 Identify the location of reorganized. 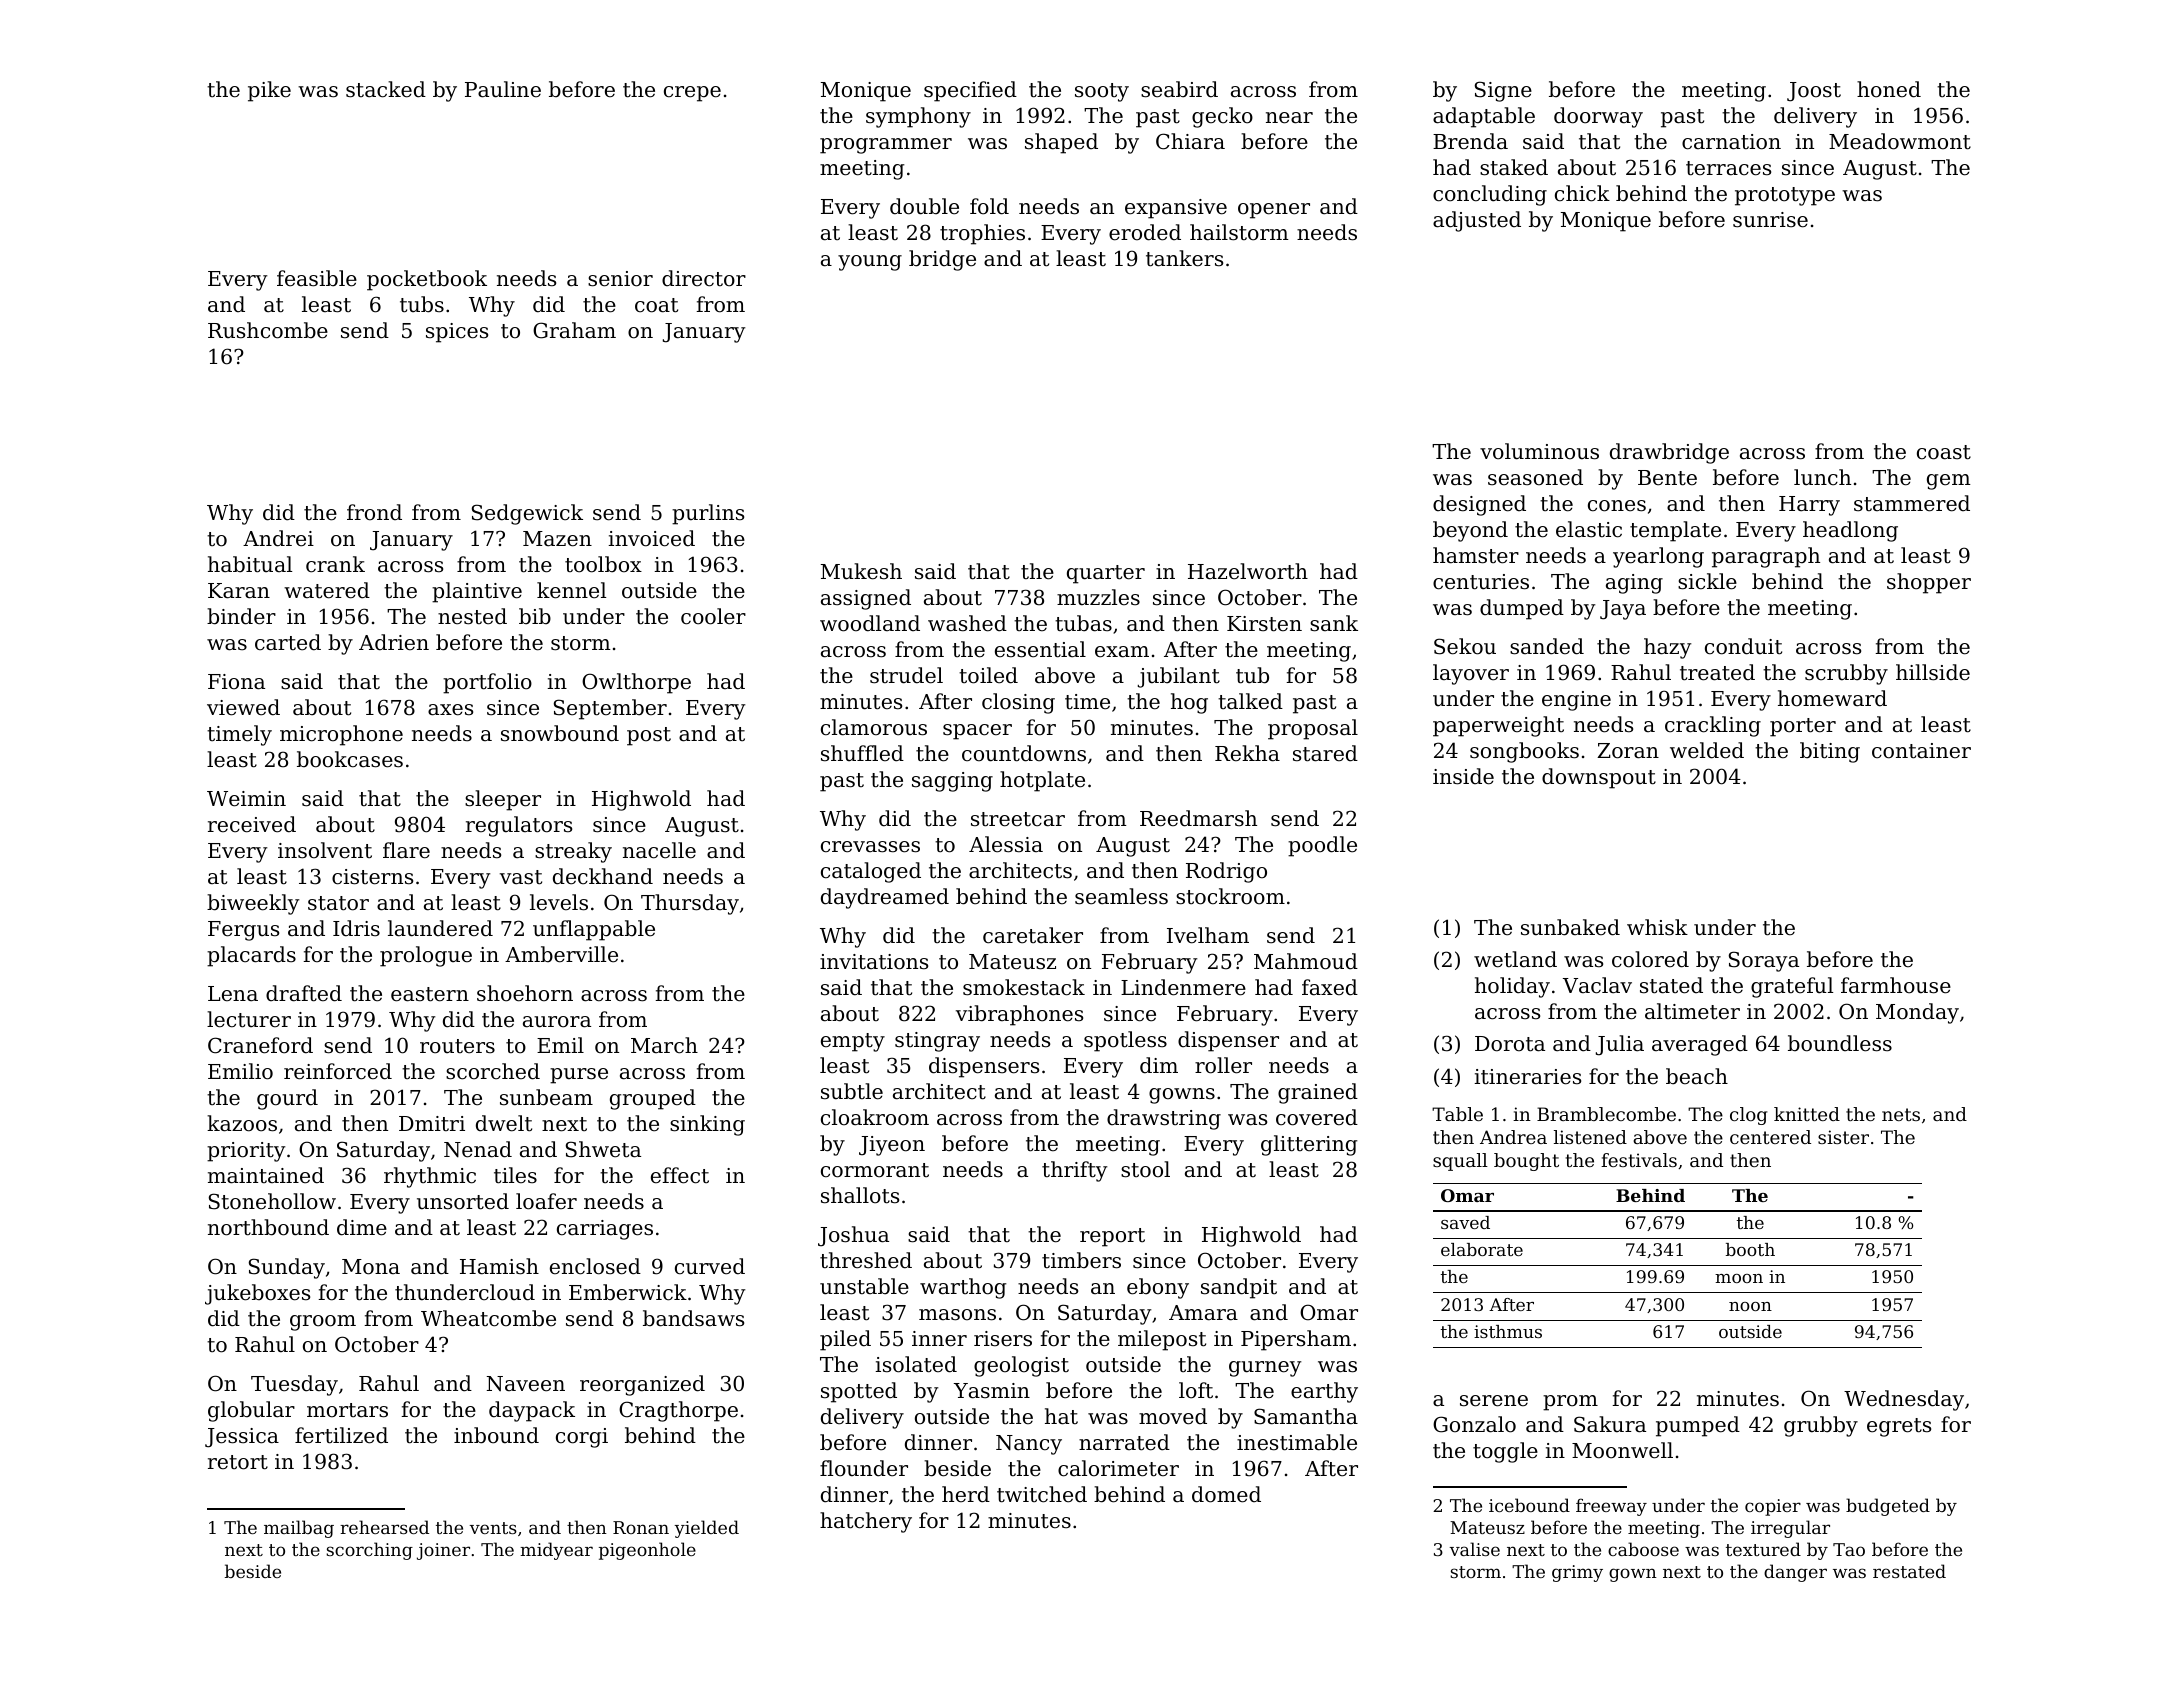
(642, 1385).
